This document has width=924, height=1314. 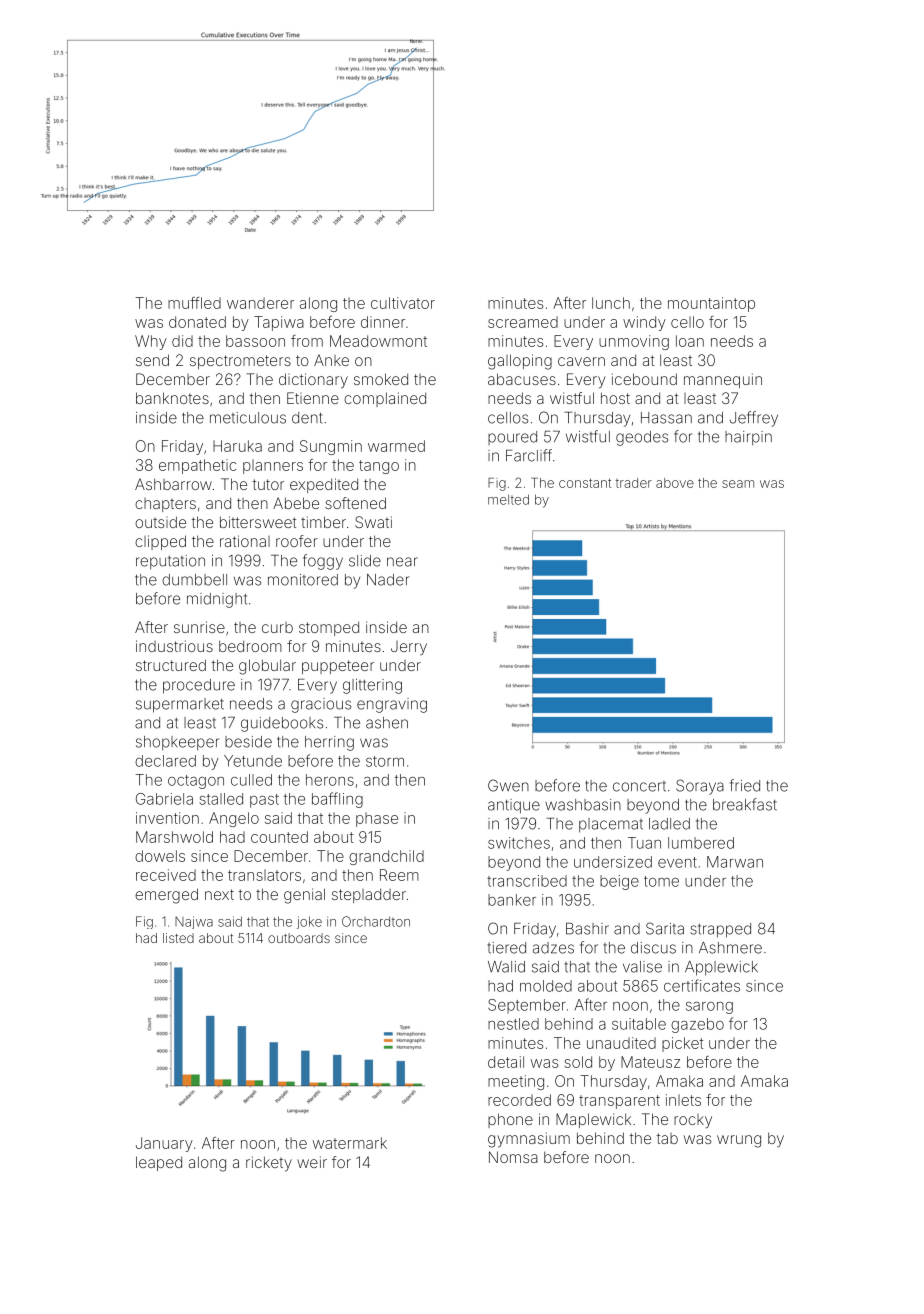 I want to click on beige, so click(x=619, y=882).
